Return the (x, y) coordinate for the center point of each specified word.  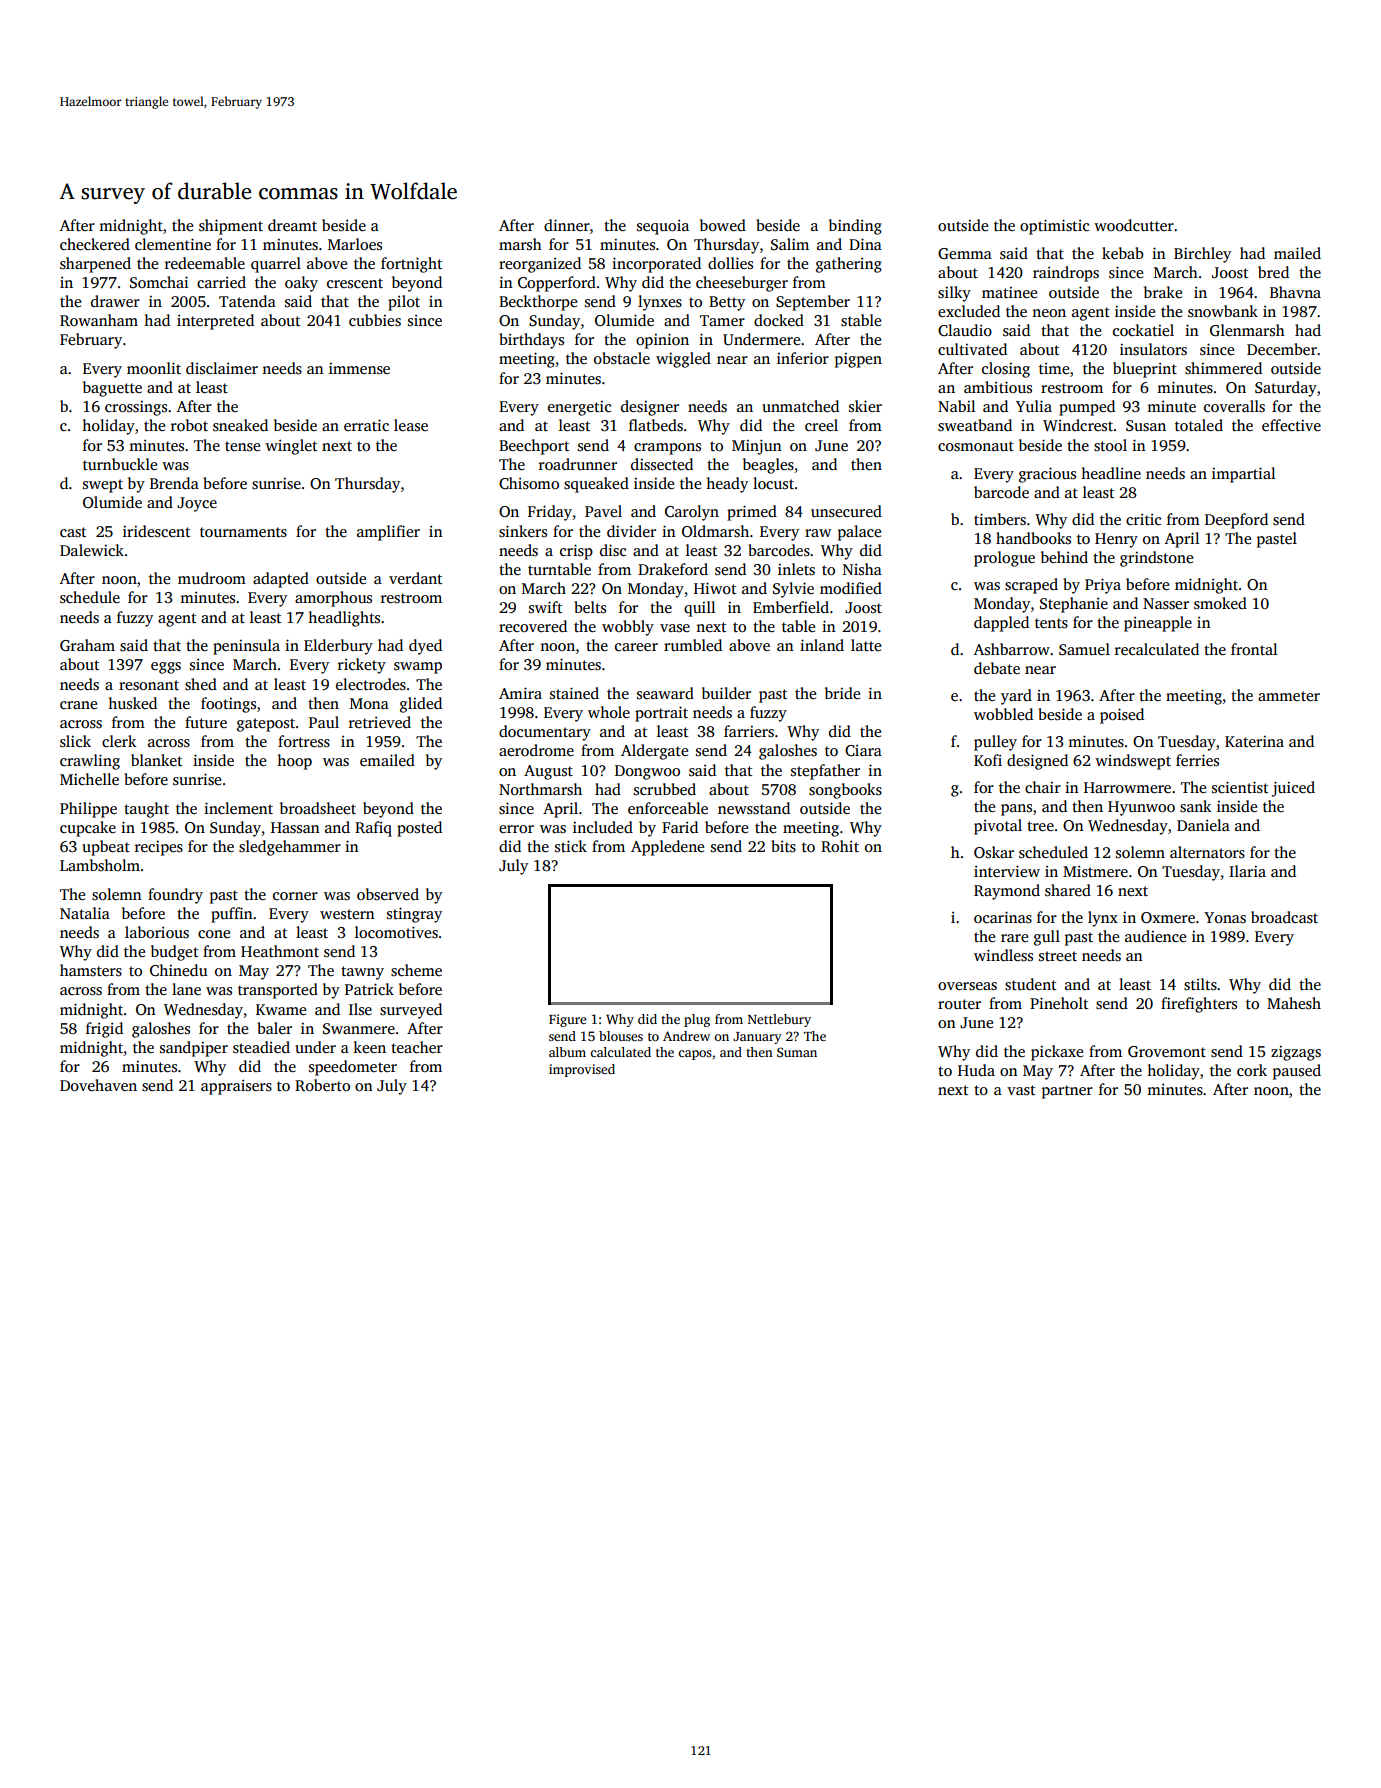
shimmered (1223, 368)
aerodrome (536, 750)
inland (822, 645)
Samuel (1084, 649)
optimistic (1054, 227)
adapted (281, 580)
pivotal (998, 827)
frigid (104, 1030)
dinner (567, 225)
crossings (136, 408)
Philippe (88, 810)
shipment (231, 227)
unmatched (800, 406)
